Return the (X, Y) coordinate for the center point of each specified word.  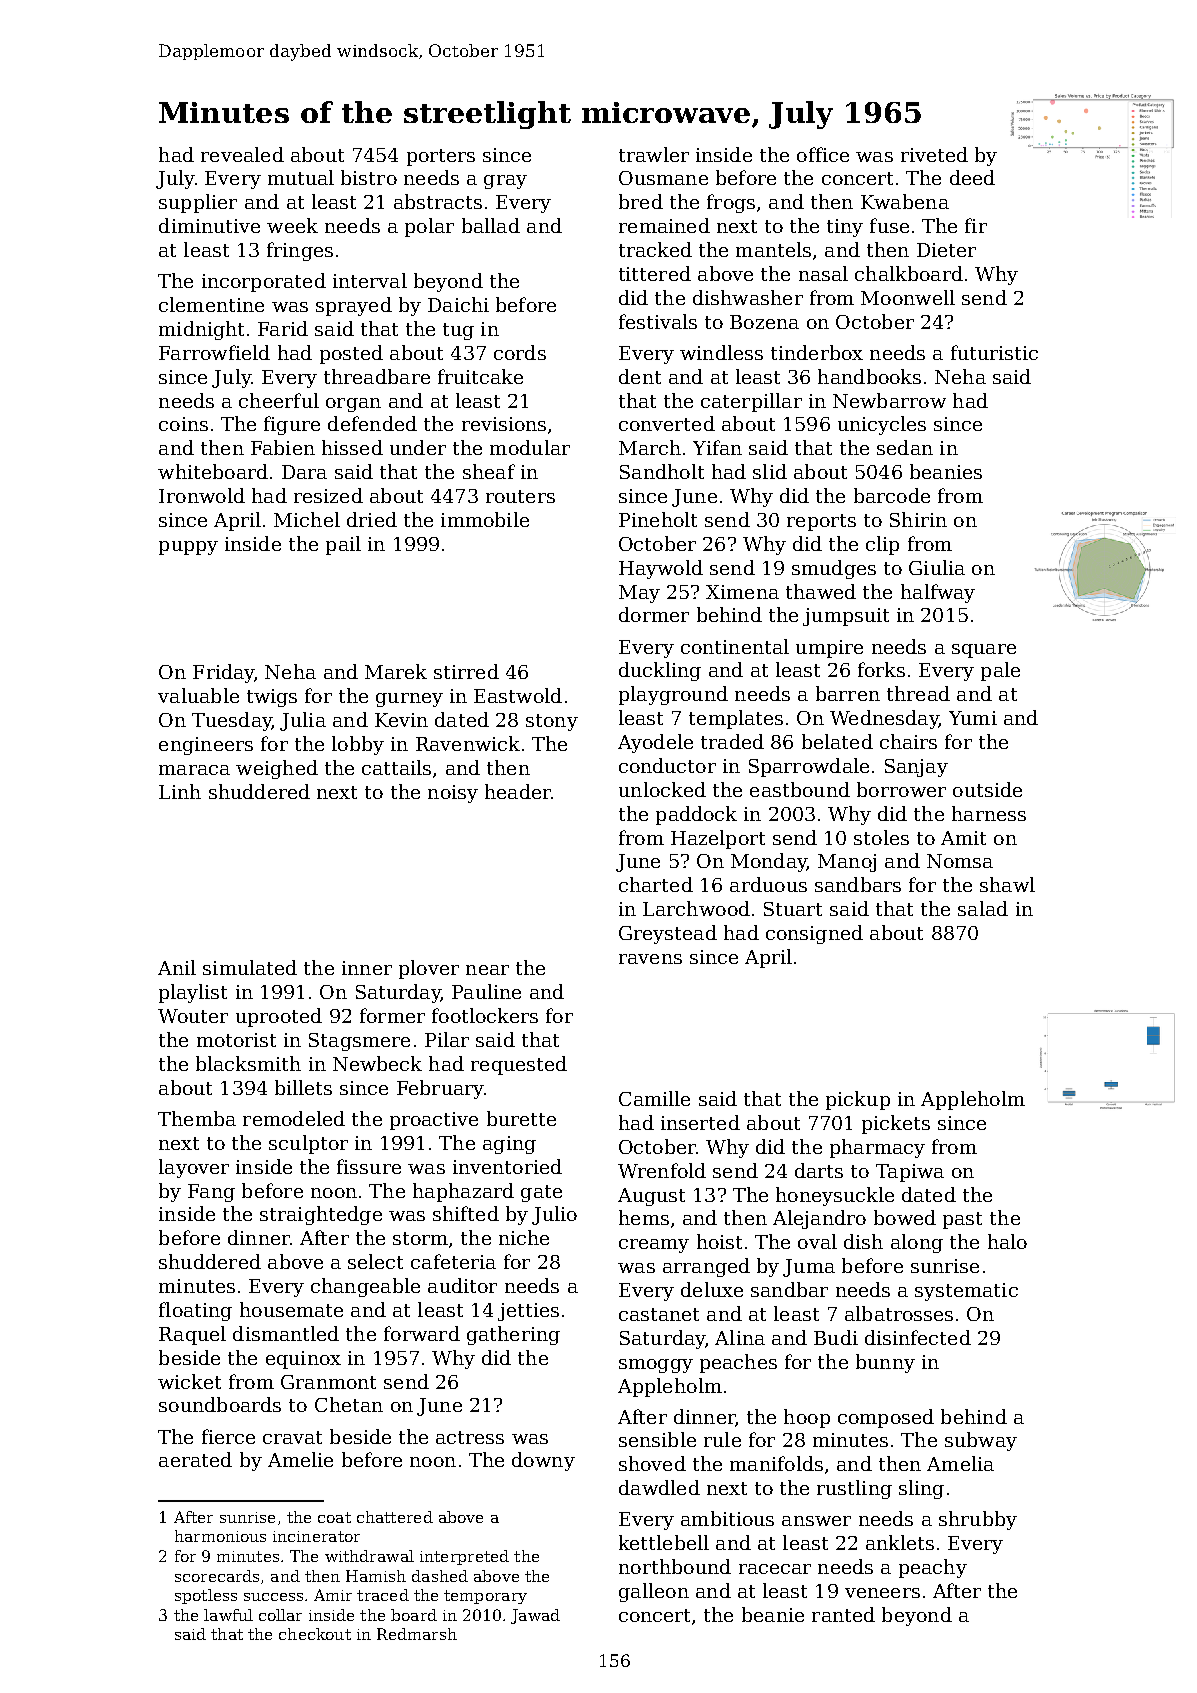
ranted (843, 1614)
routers (520, 496)
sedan (905, 447)
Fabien (283, 447)
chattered (395, 1517)
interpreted (464, 1557)
